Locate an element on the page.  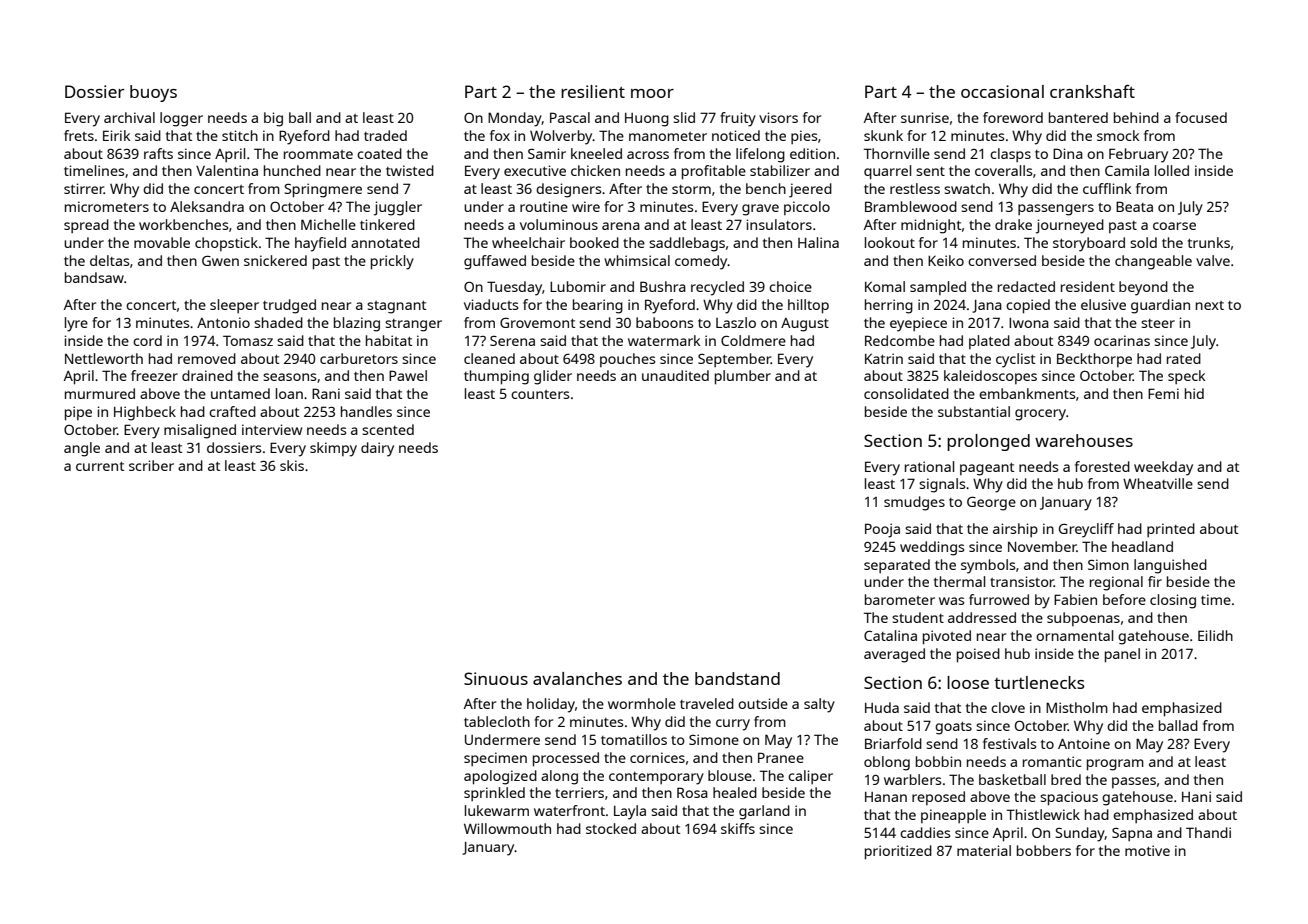
specimen is located at coordinates (495, 759).
